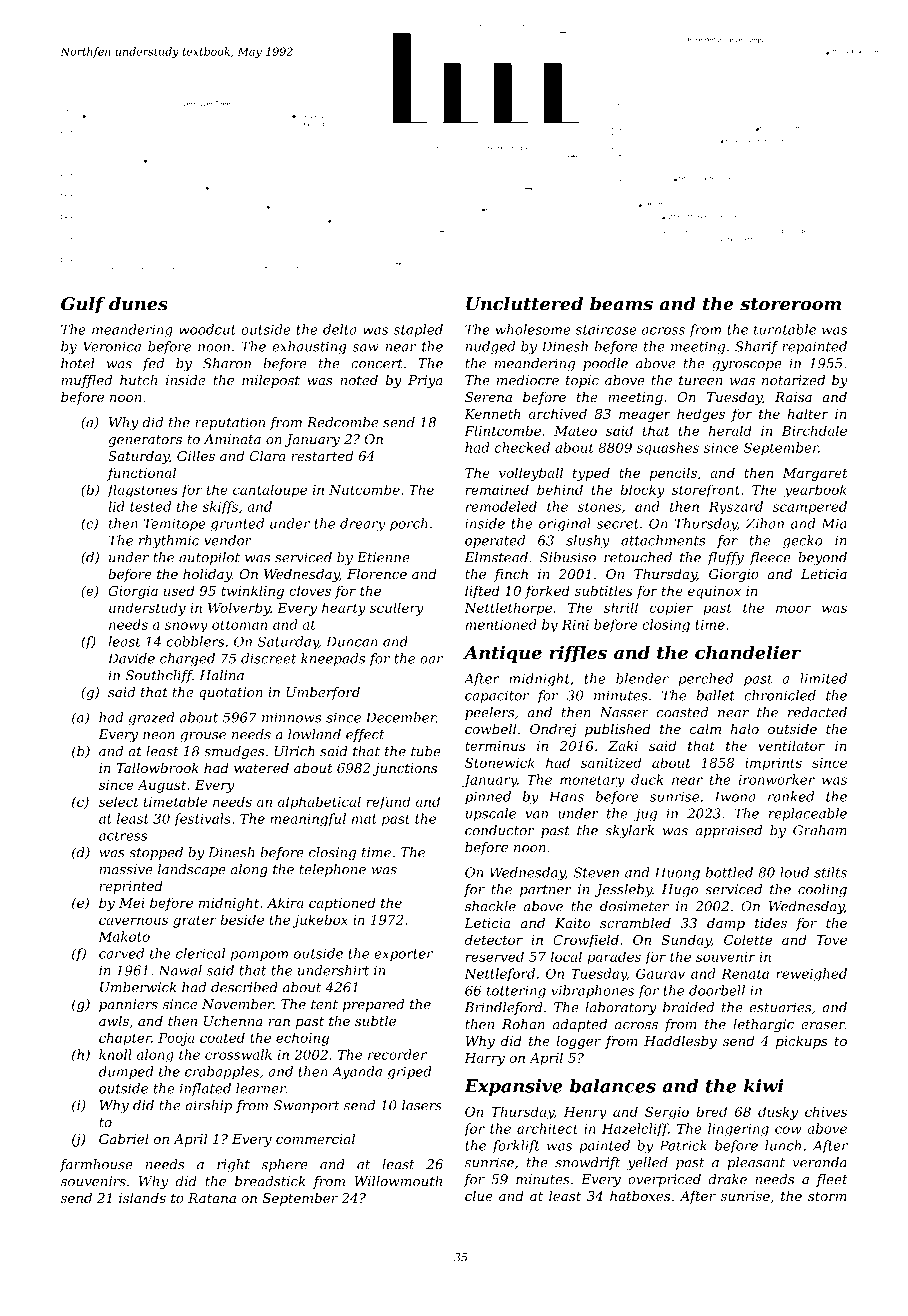 This screenshot has height=1316, width=908. I want to click on Uncluttered, so click(524, 304).
